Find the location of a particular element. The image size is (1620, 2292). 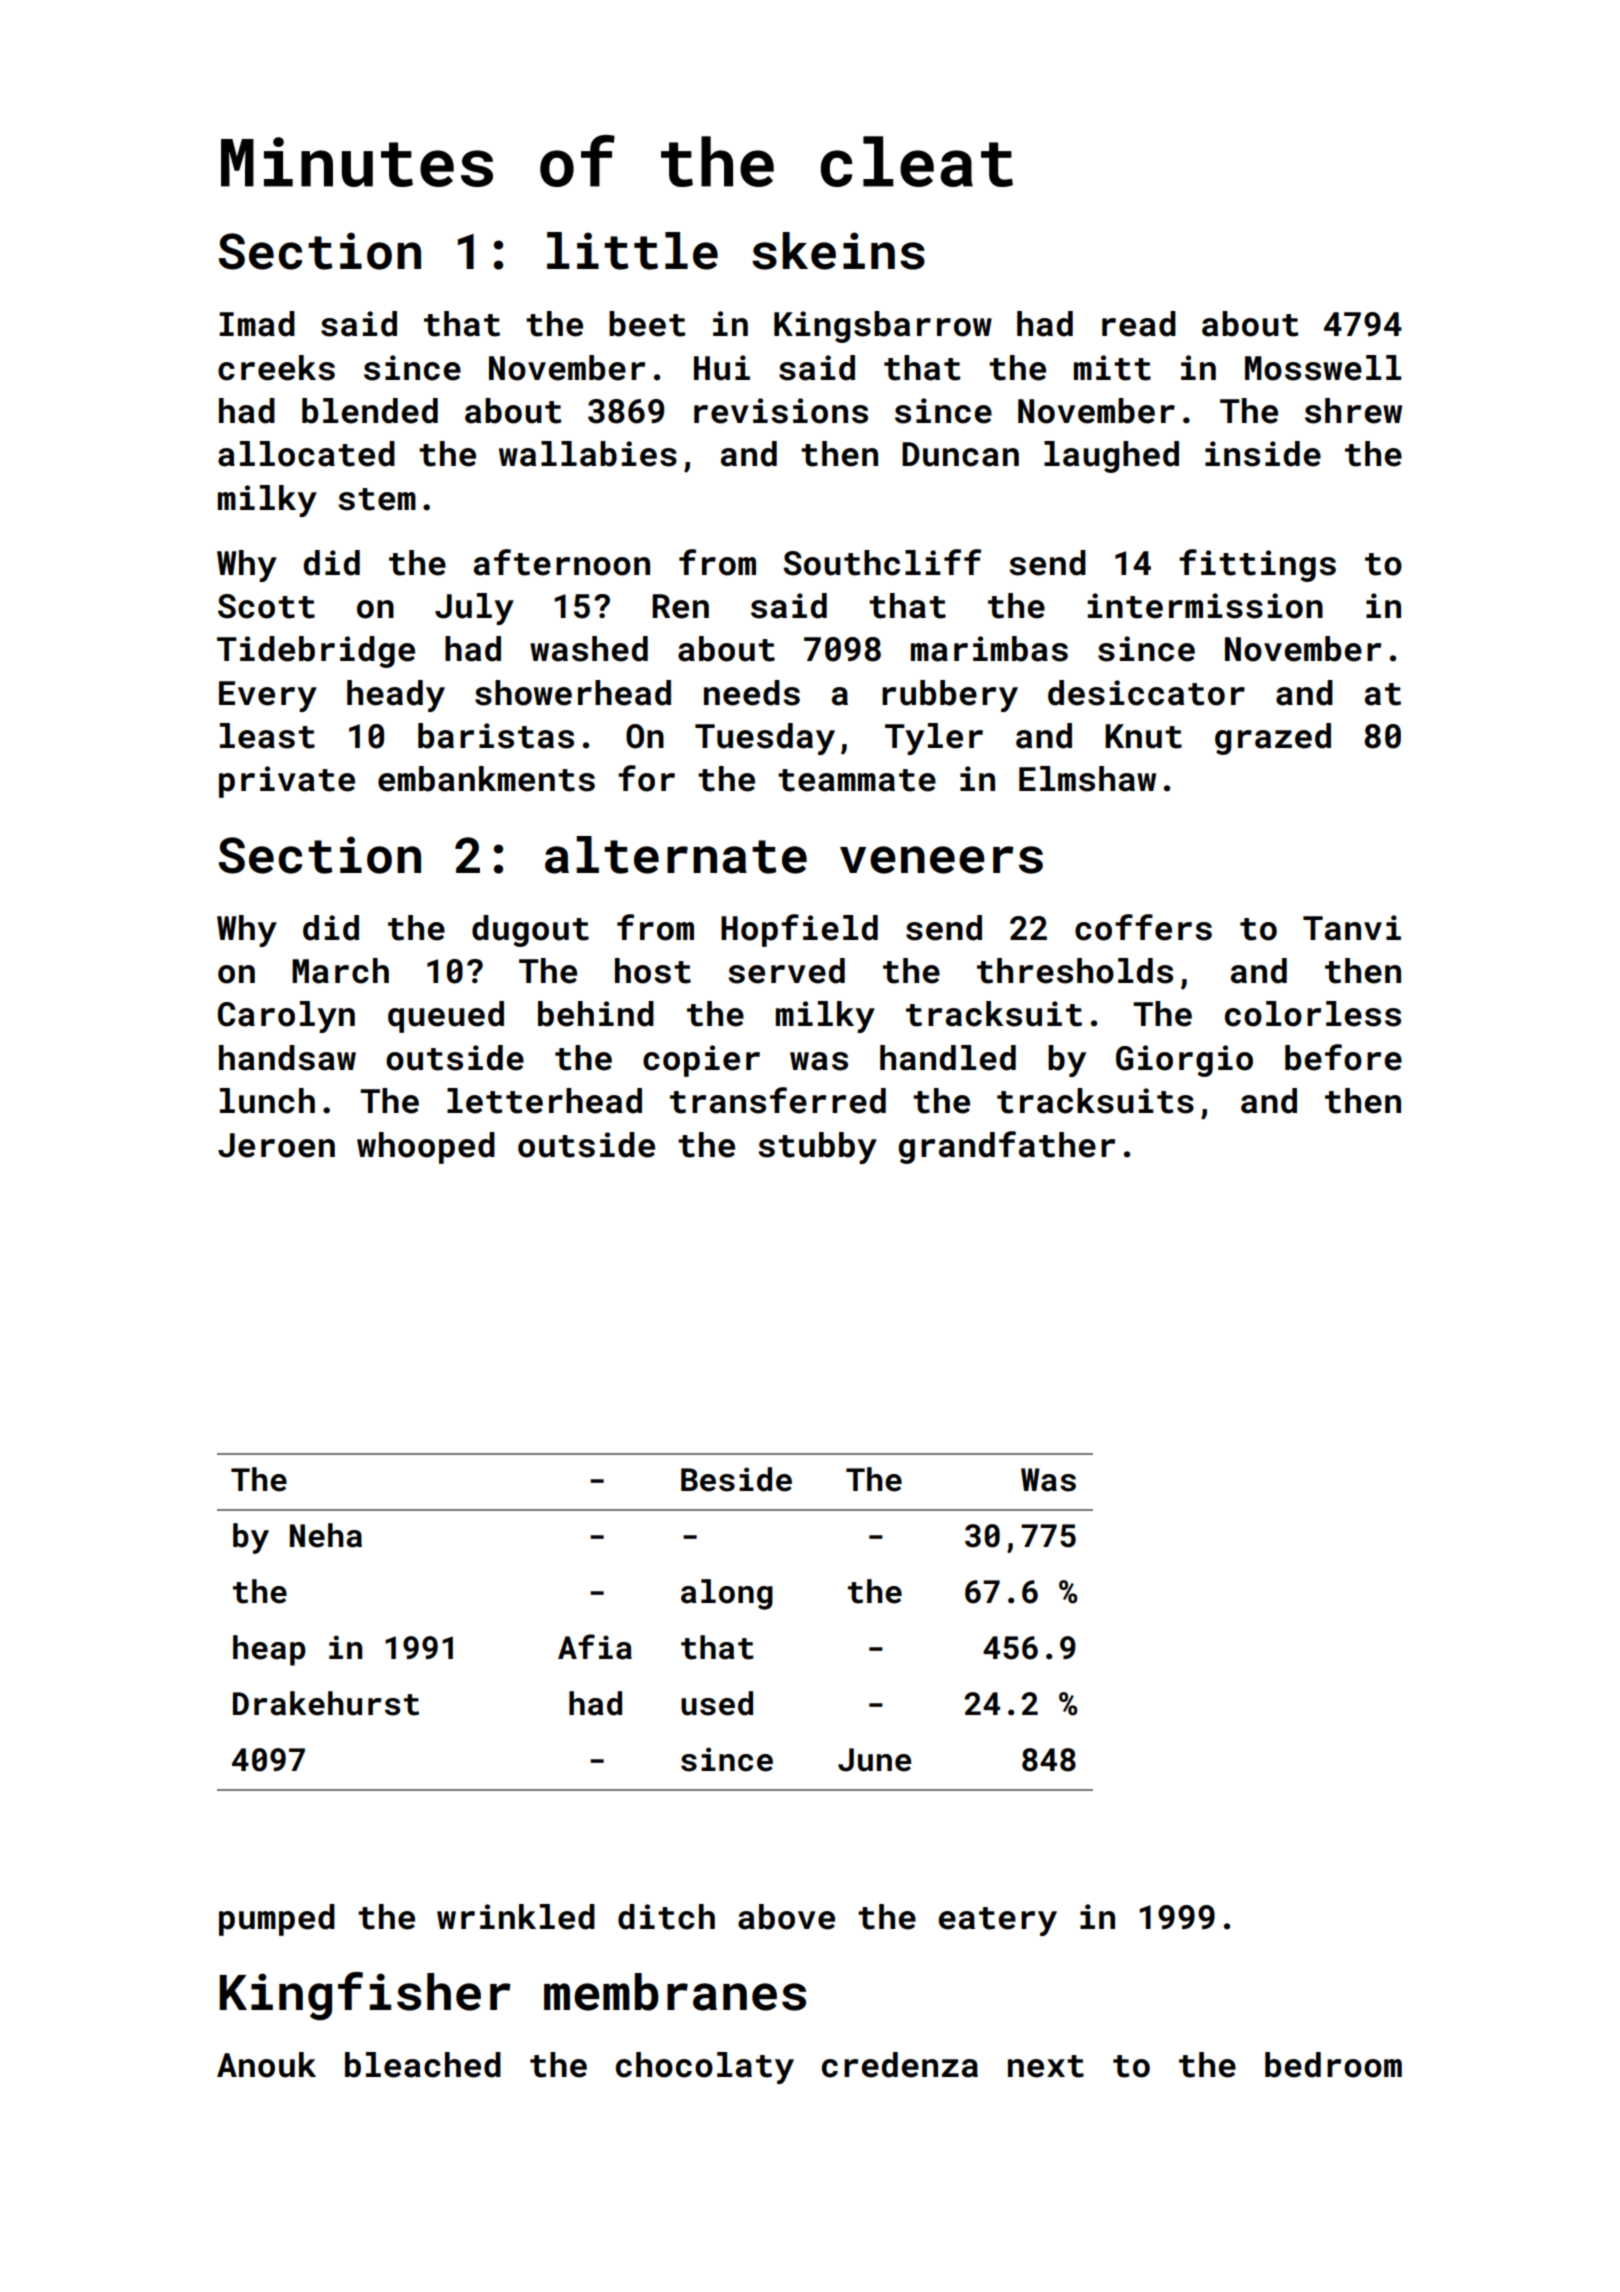

alternate is located at coordinates (676, 855).
